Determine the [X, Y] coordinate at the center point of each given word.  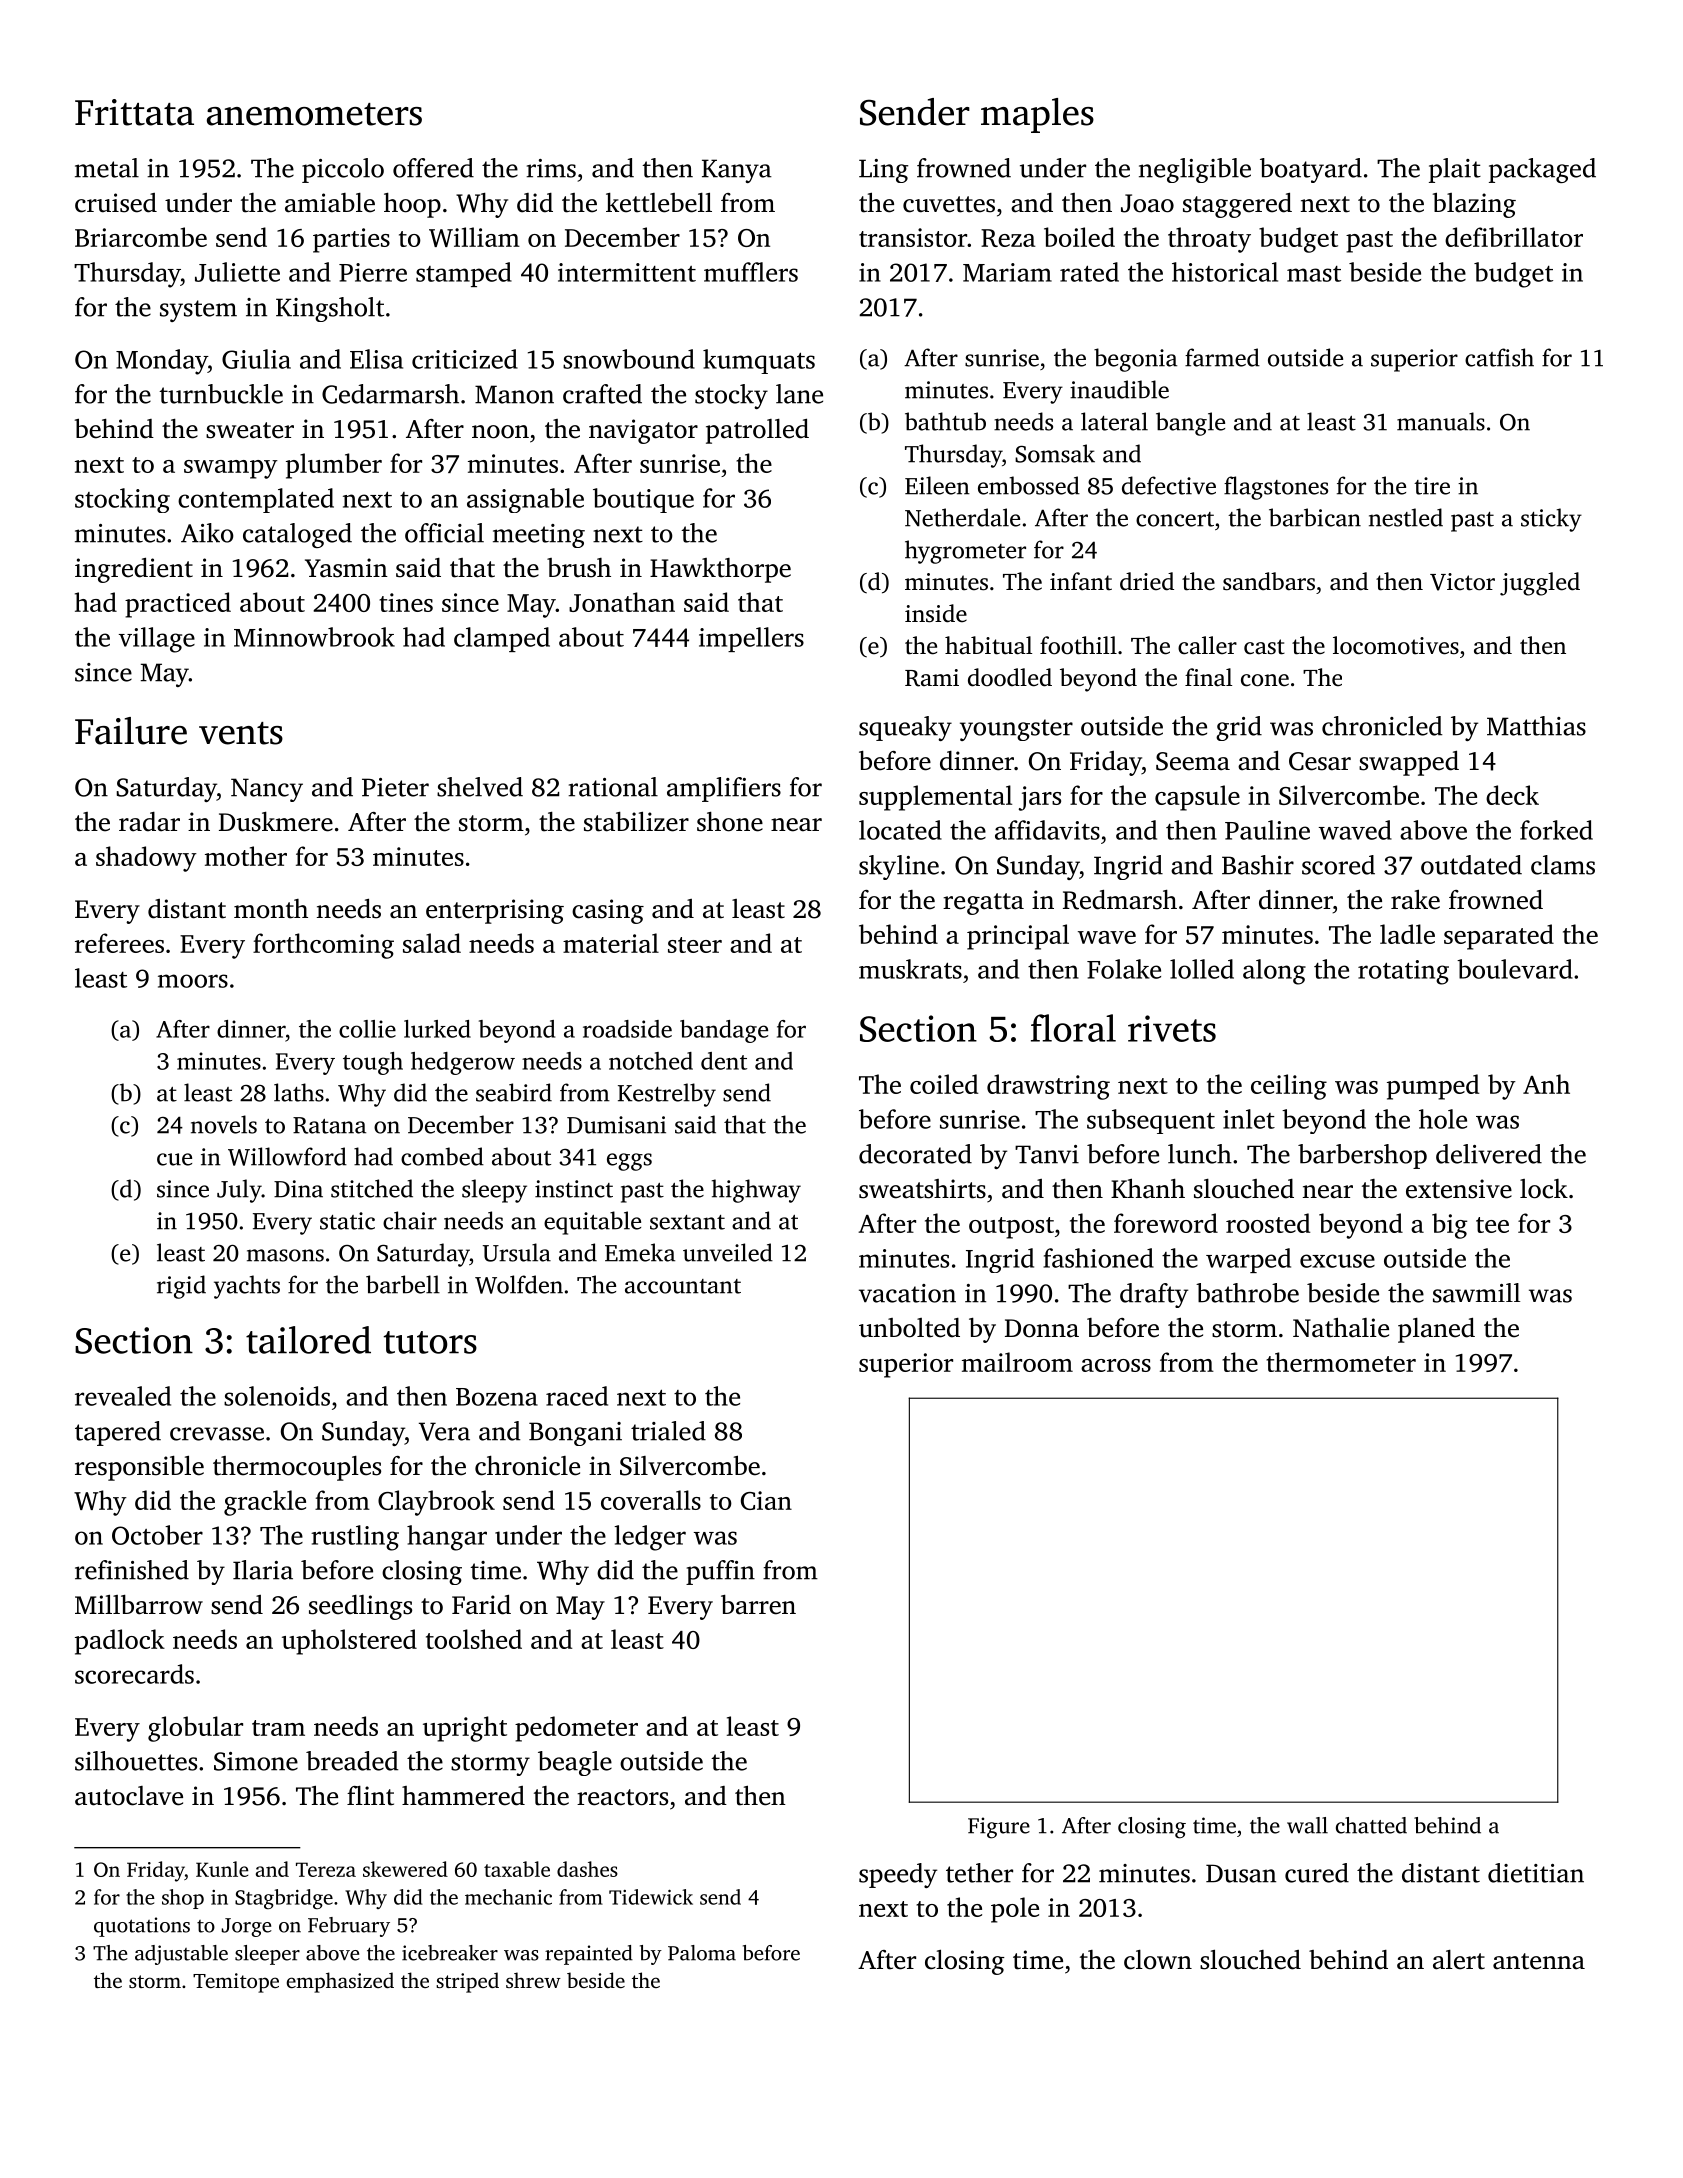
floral [1073, 1028]
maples [1037, 115]
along [1274, 972]
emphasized [340, 1982]
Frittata [134, 112]
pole [1015, 1910]
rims [551, 168]
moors [193, 981]
